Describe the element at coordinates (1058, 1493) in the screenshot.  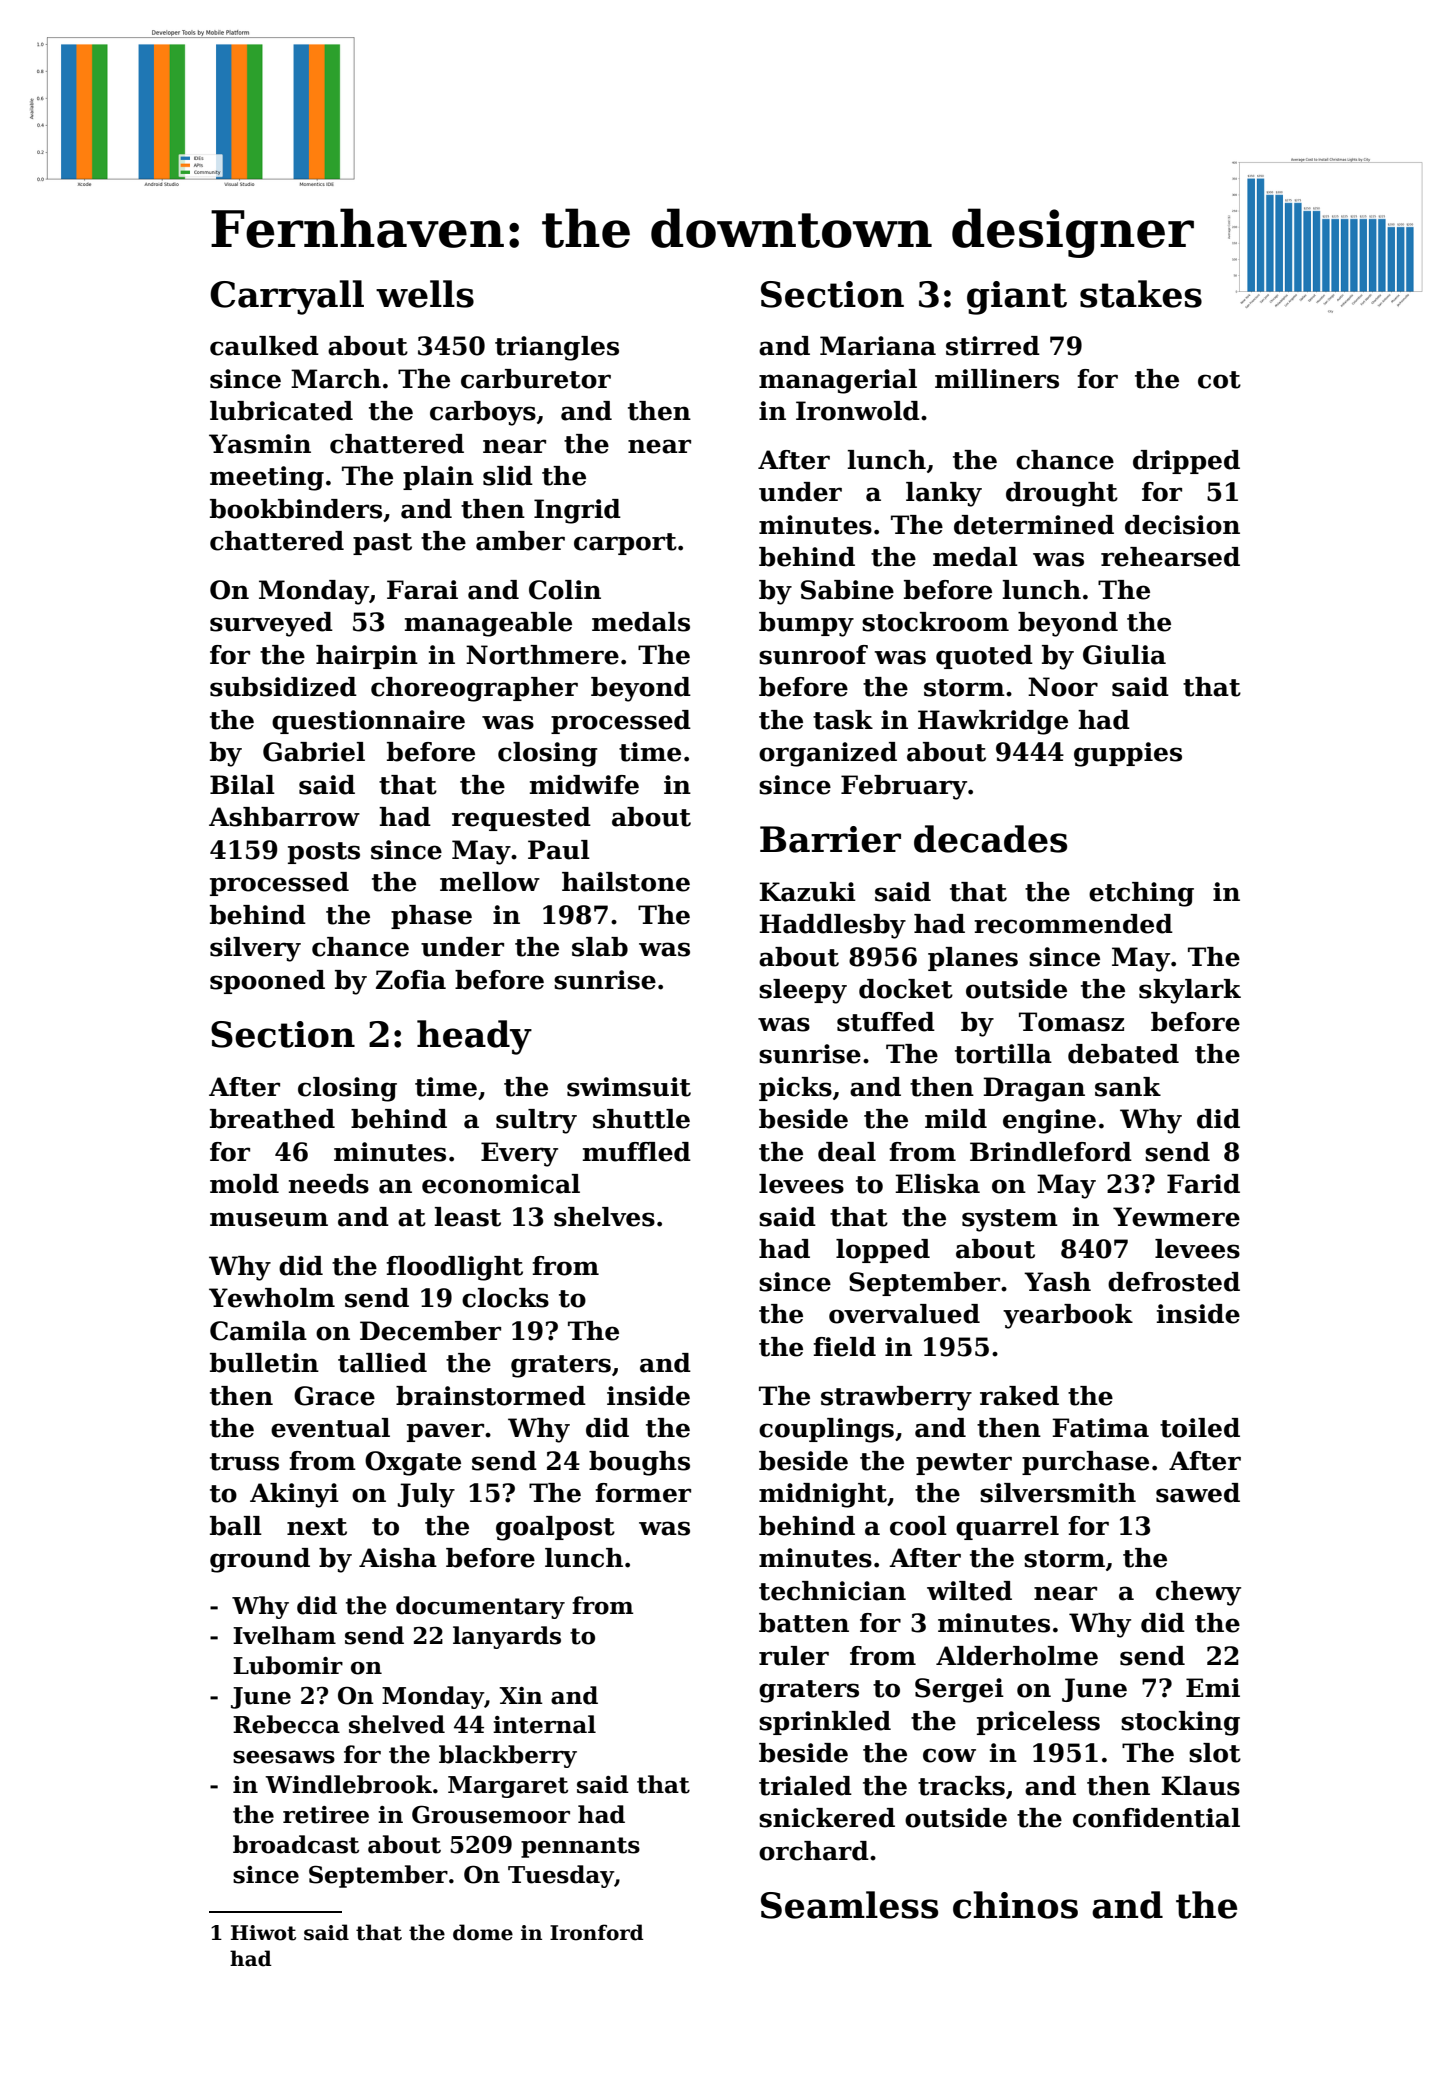
I see `silversmith` at that location.
